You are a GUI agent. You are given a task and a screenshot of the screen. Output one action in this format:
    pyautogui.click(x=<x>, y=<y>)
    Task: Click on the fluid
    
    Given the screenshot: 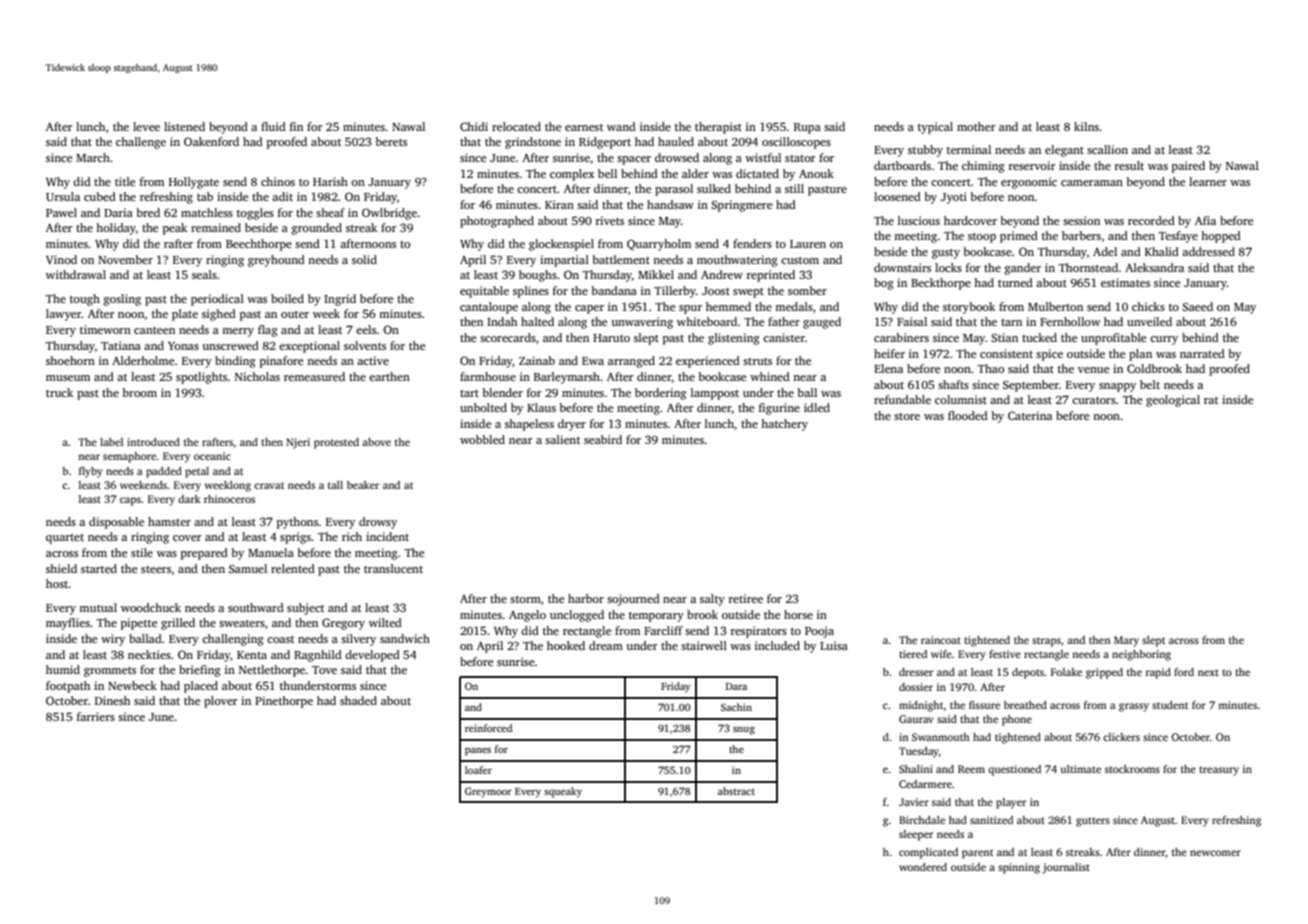 What is the action you would take?
    pyautogui.click(x=273, y=126)
